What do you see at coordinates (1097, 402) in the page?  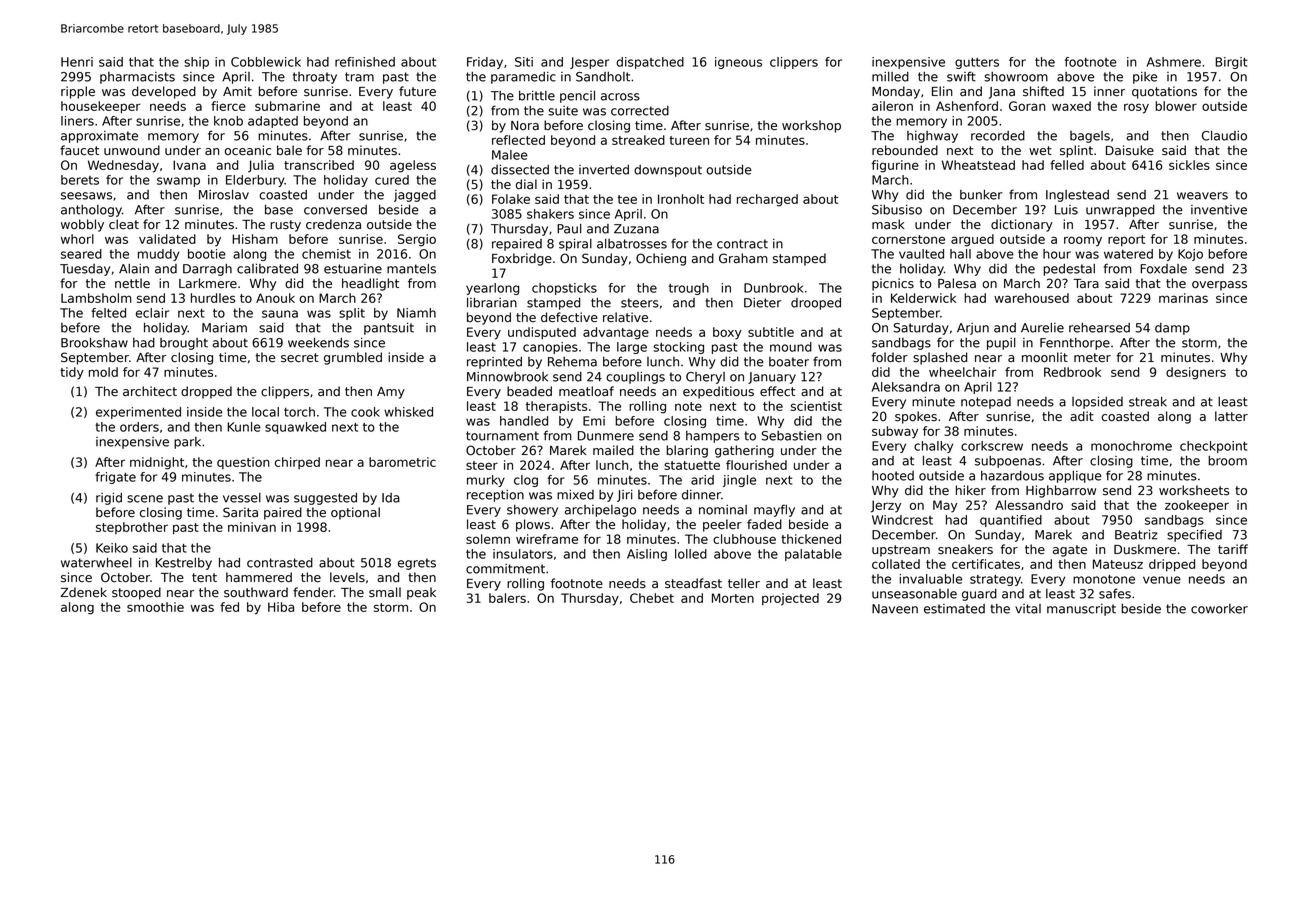 I see `lopsided` at bounding box center [1097, 402].
